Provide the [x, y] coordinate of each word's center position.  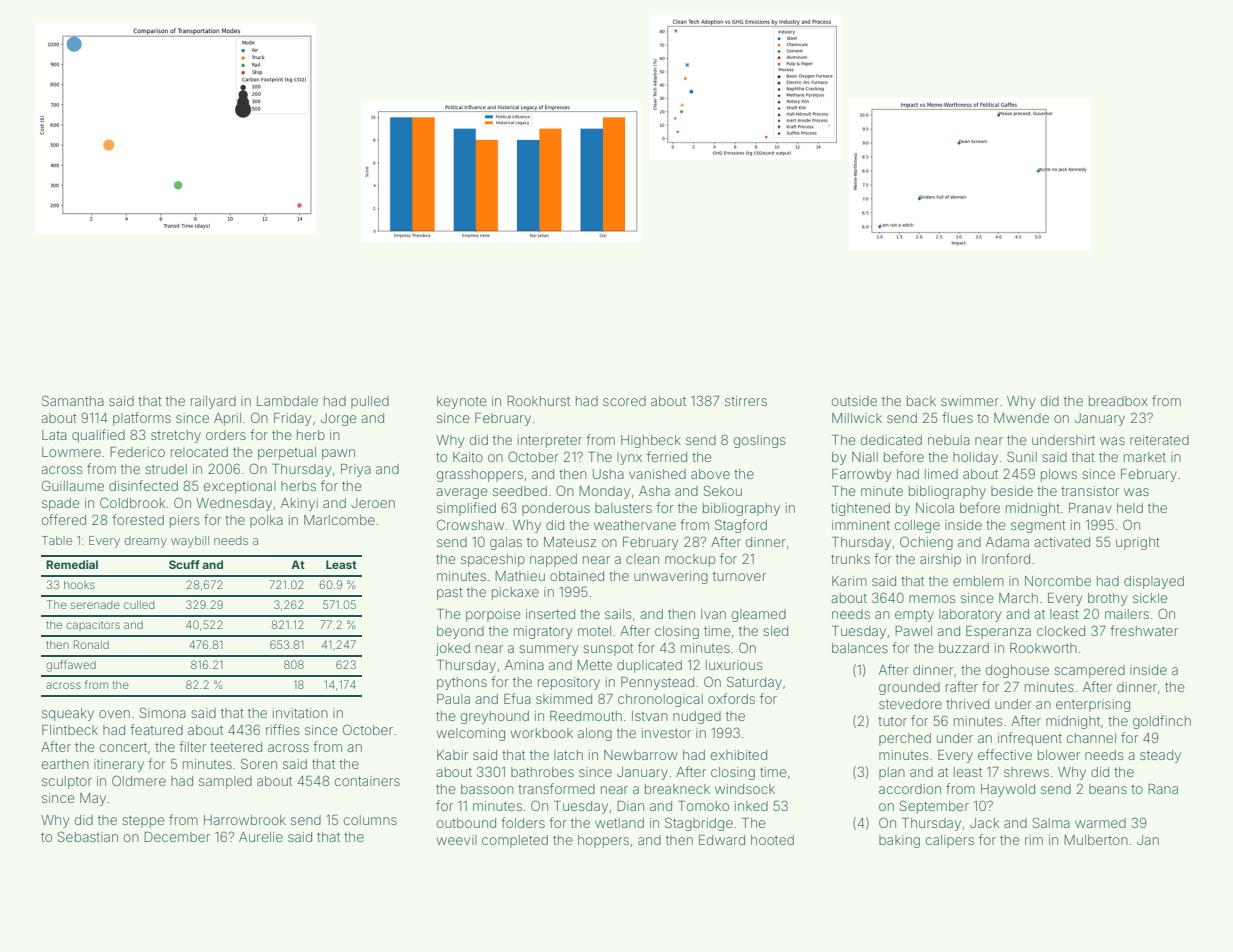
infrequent [1030, 739]
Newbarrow [641, 755]
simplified [466, 509]
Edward [722, 840]
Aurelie [261, 837]
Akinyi [299, 504]
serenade [95, 605]
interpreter [550, 441]
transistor [1090, 491]
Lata [54, 435]
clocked [1061, 631]
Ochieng [926, 543]
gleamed [758, 615]
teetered [236, 747]
